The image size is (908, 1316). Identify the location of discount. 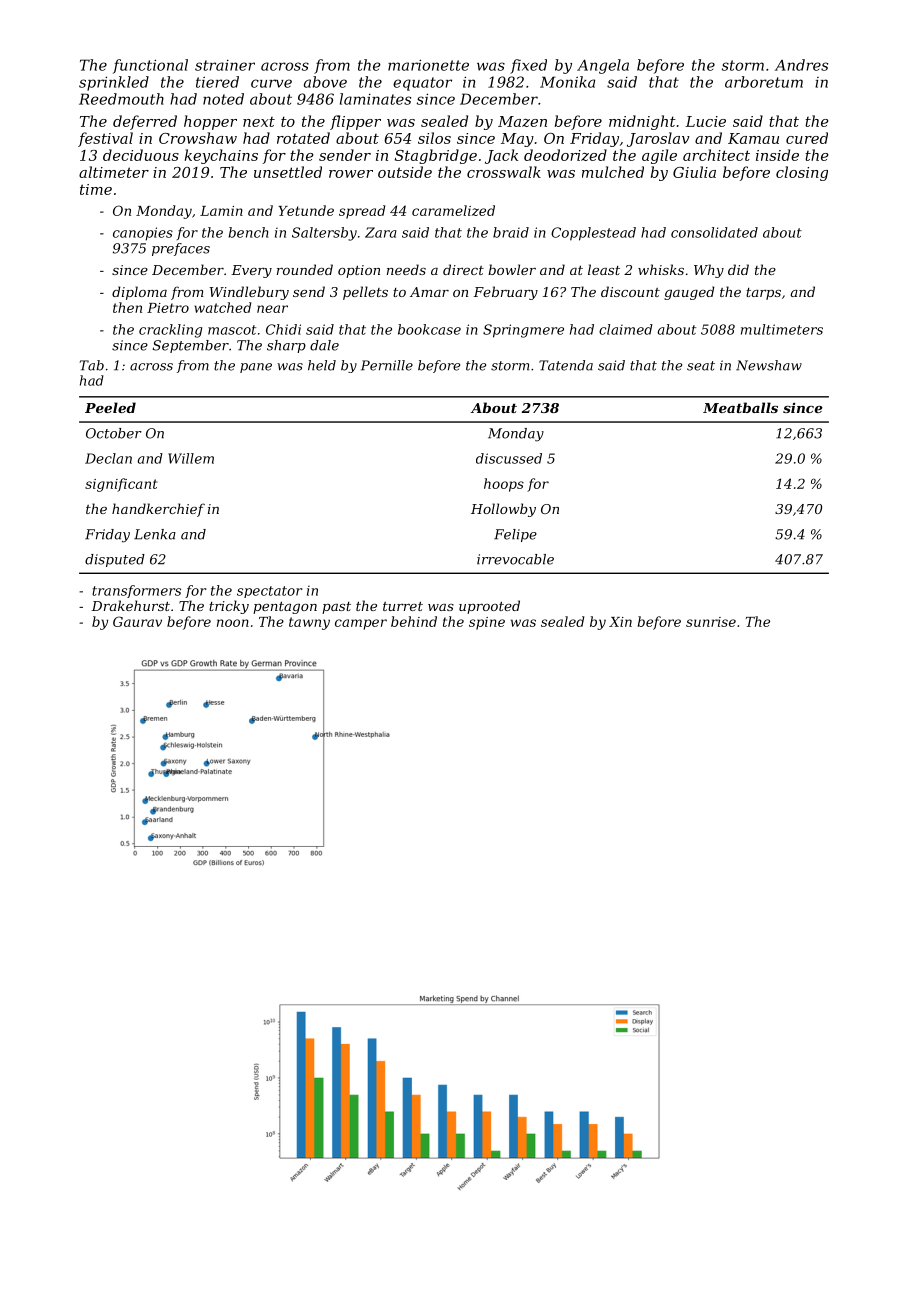
(630, 291).
